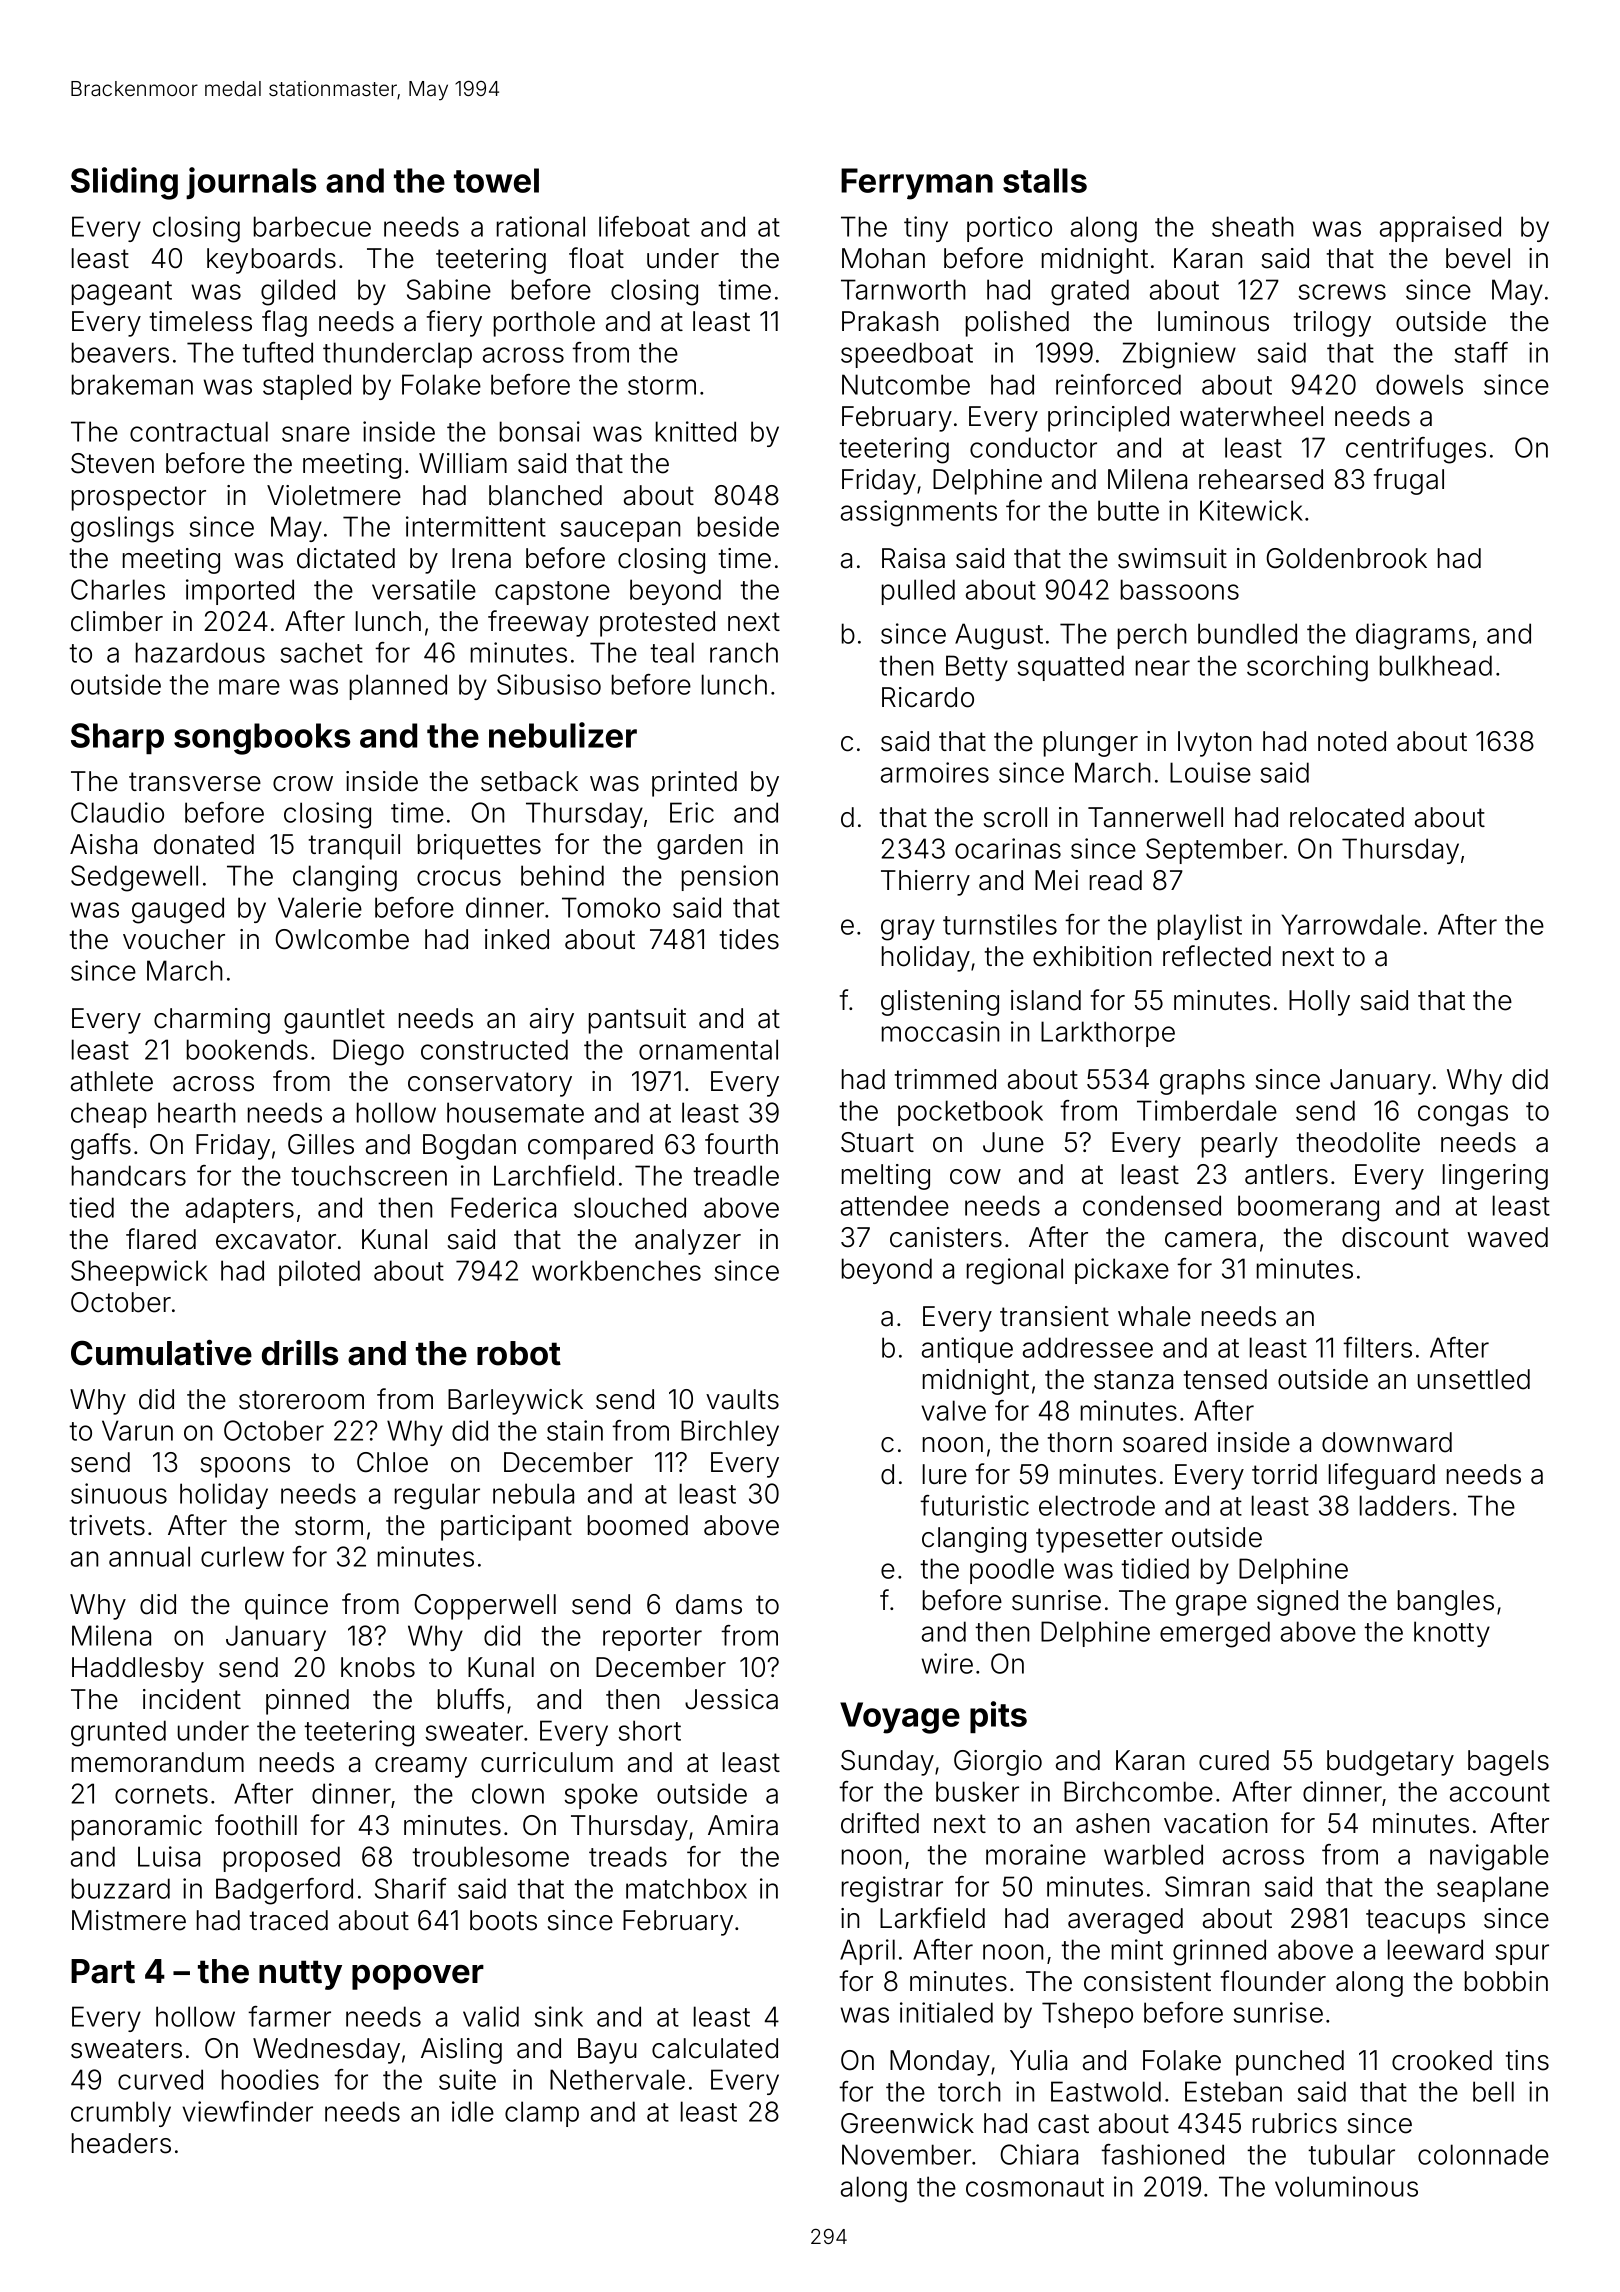 This image has width=1620, height=2292. What do you see at coordinates (970, 1113) in the image?
I see `pocketbook` at bounding box center [970, 1113].
